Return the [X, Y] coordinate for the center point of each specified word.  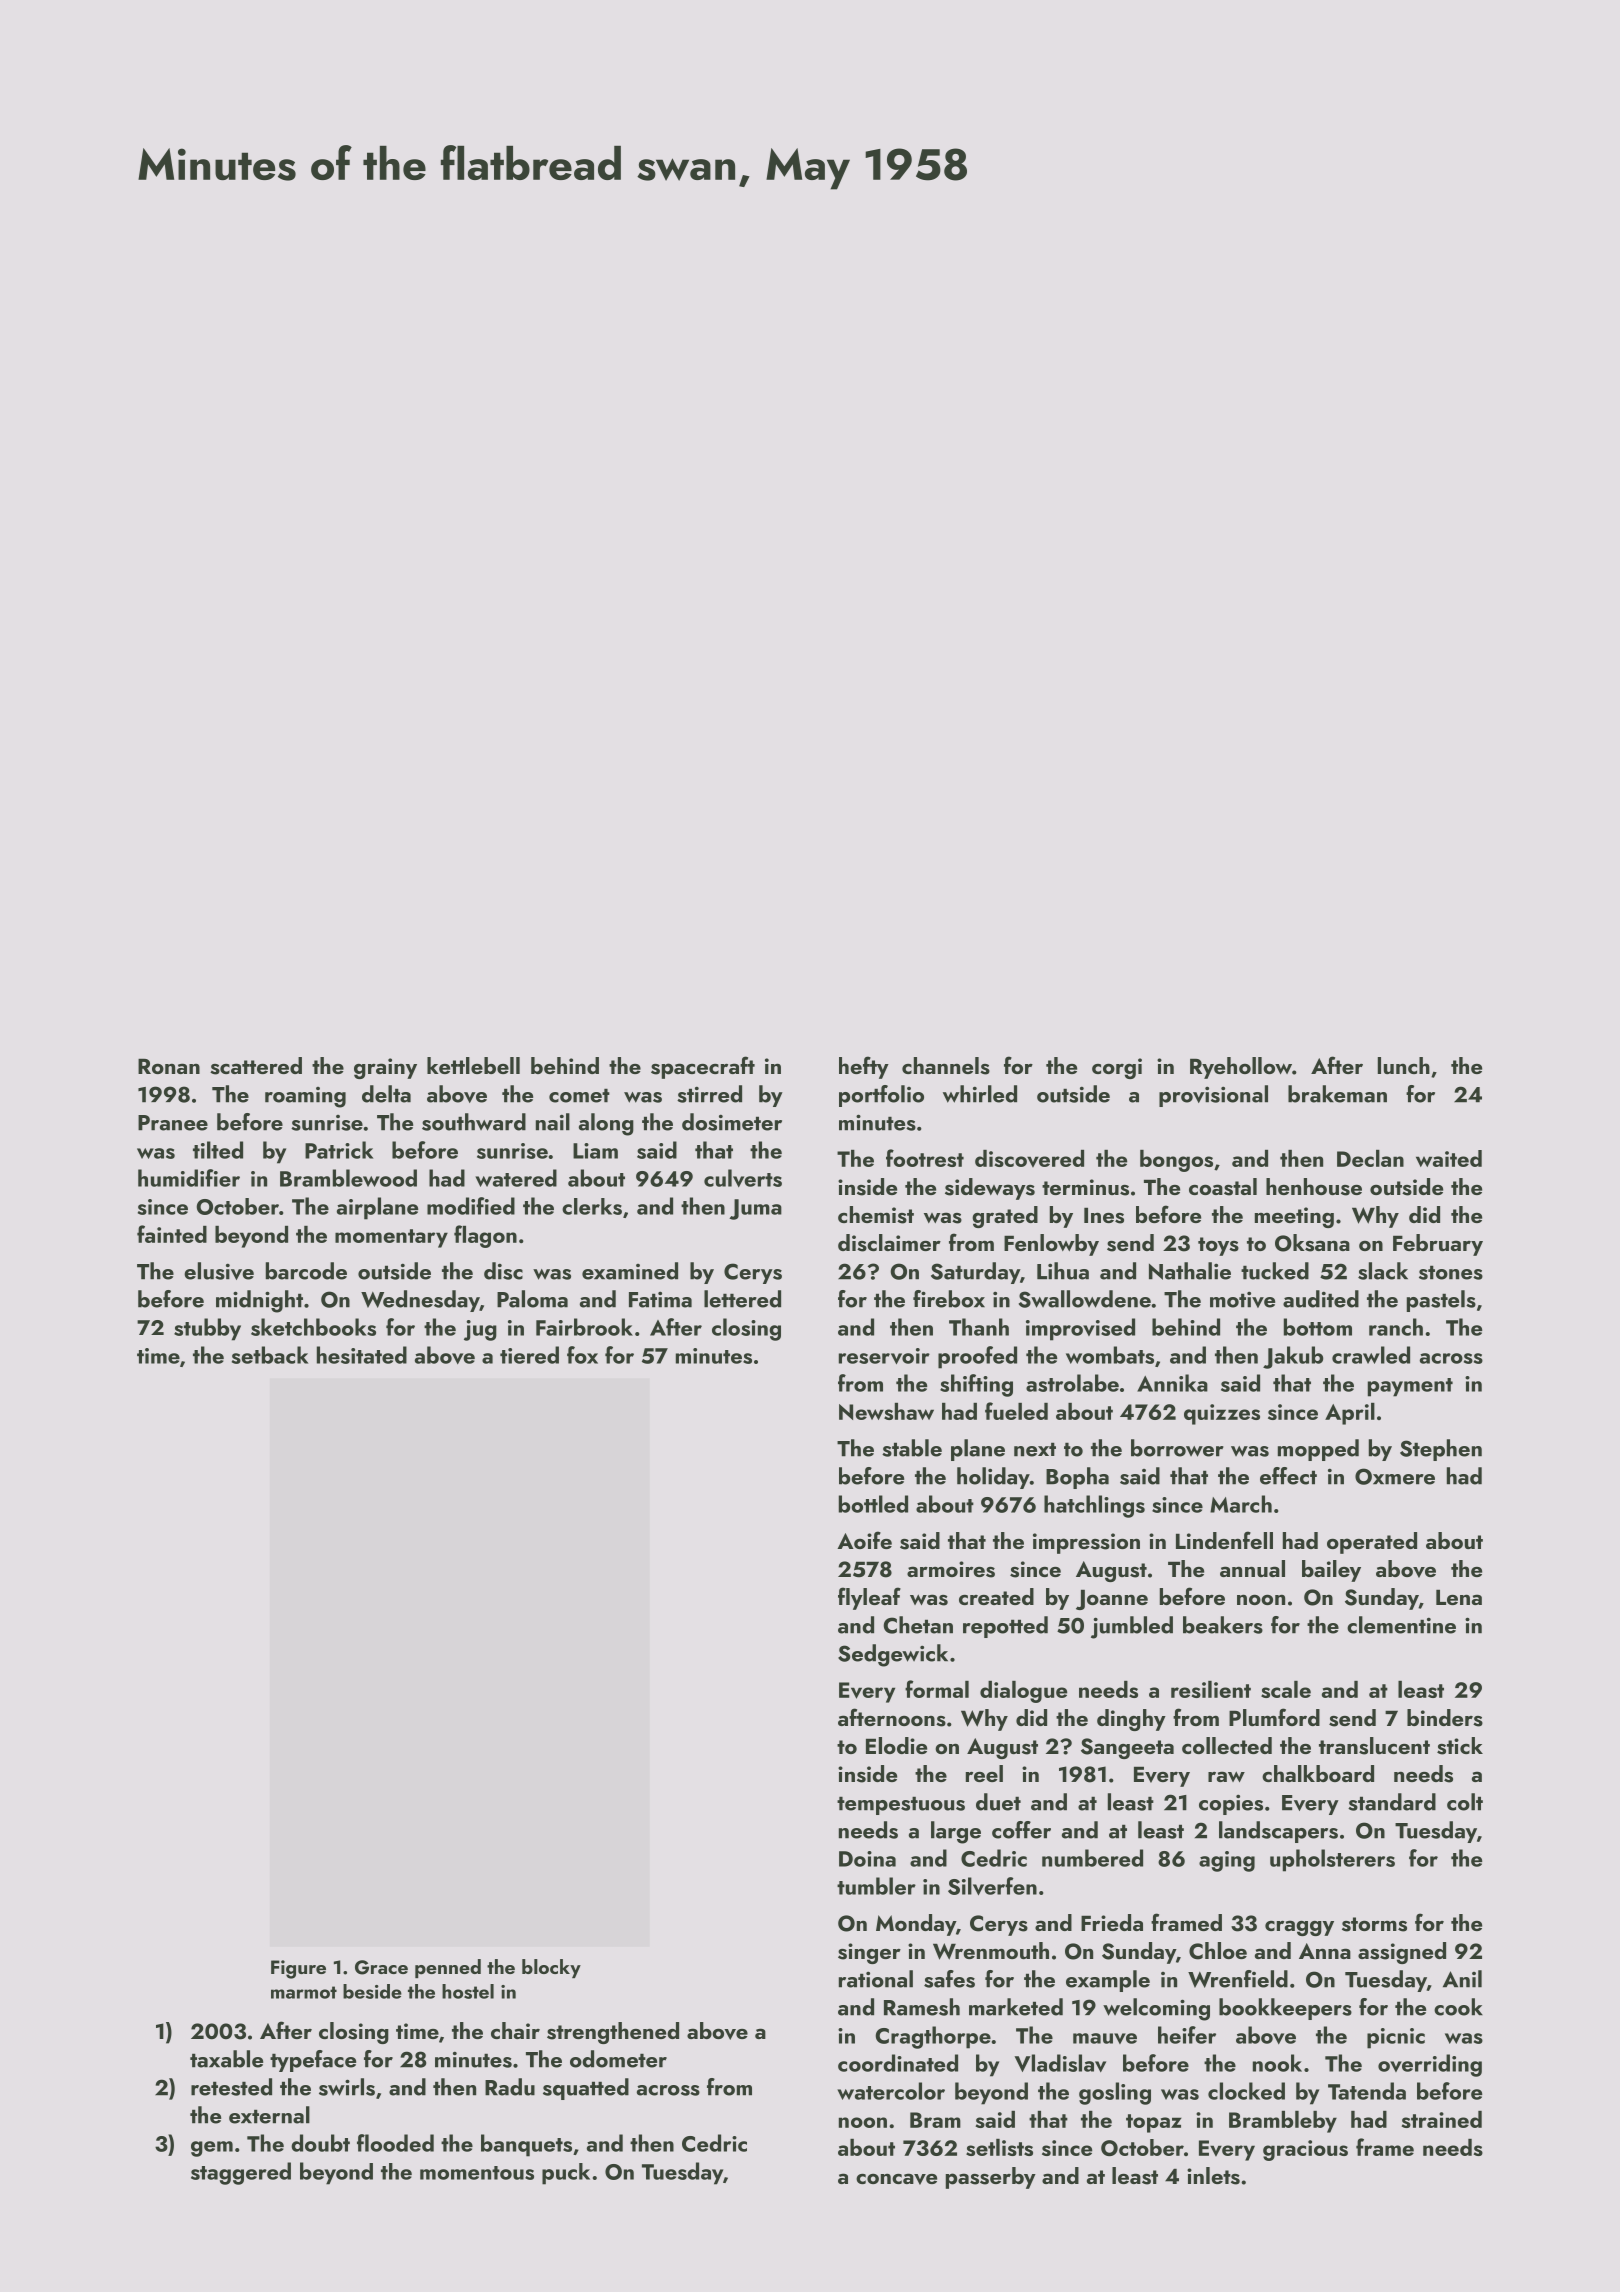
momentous [477, 2173]
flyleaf [869, 1598]
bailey [1331, 1571]
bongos [1176, 1161]
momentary [391, 1238]
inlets [1213, 2176]
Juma [755, 1209]
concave [896, 2179]
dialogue [1023, 1692]
